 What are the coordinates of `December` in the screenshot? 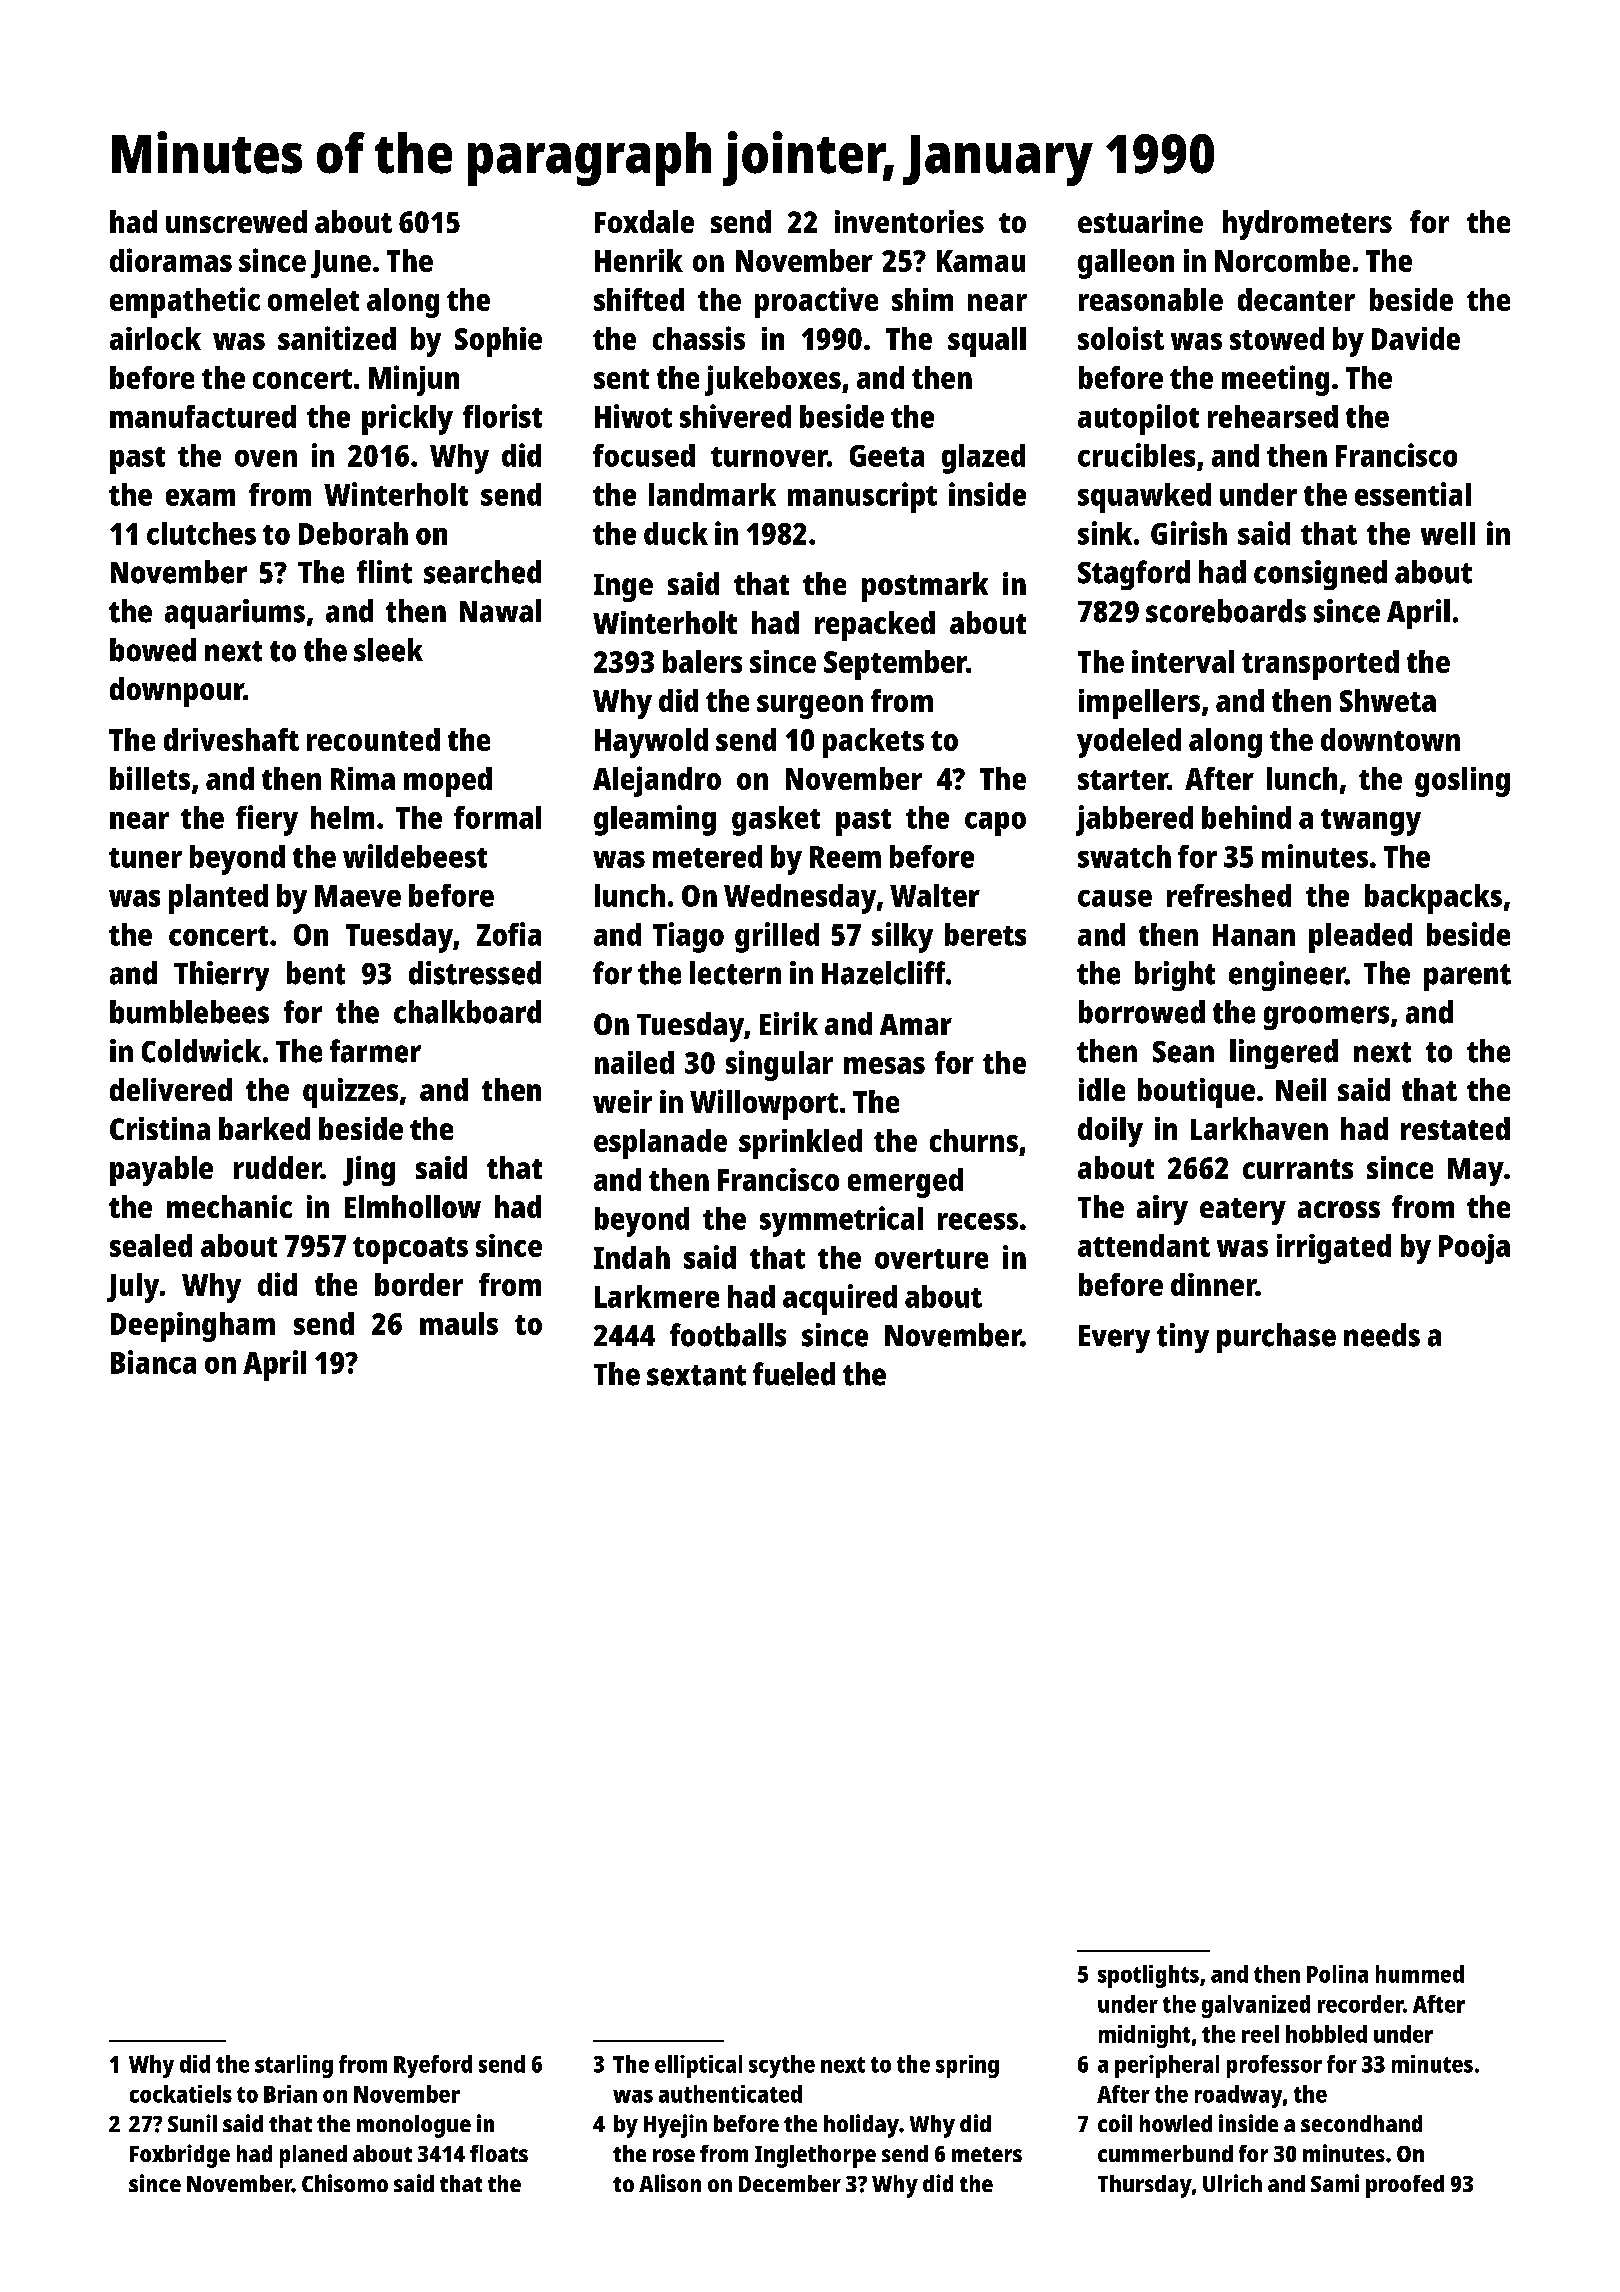 It's located at (790, 2183).
